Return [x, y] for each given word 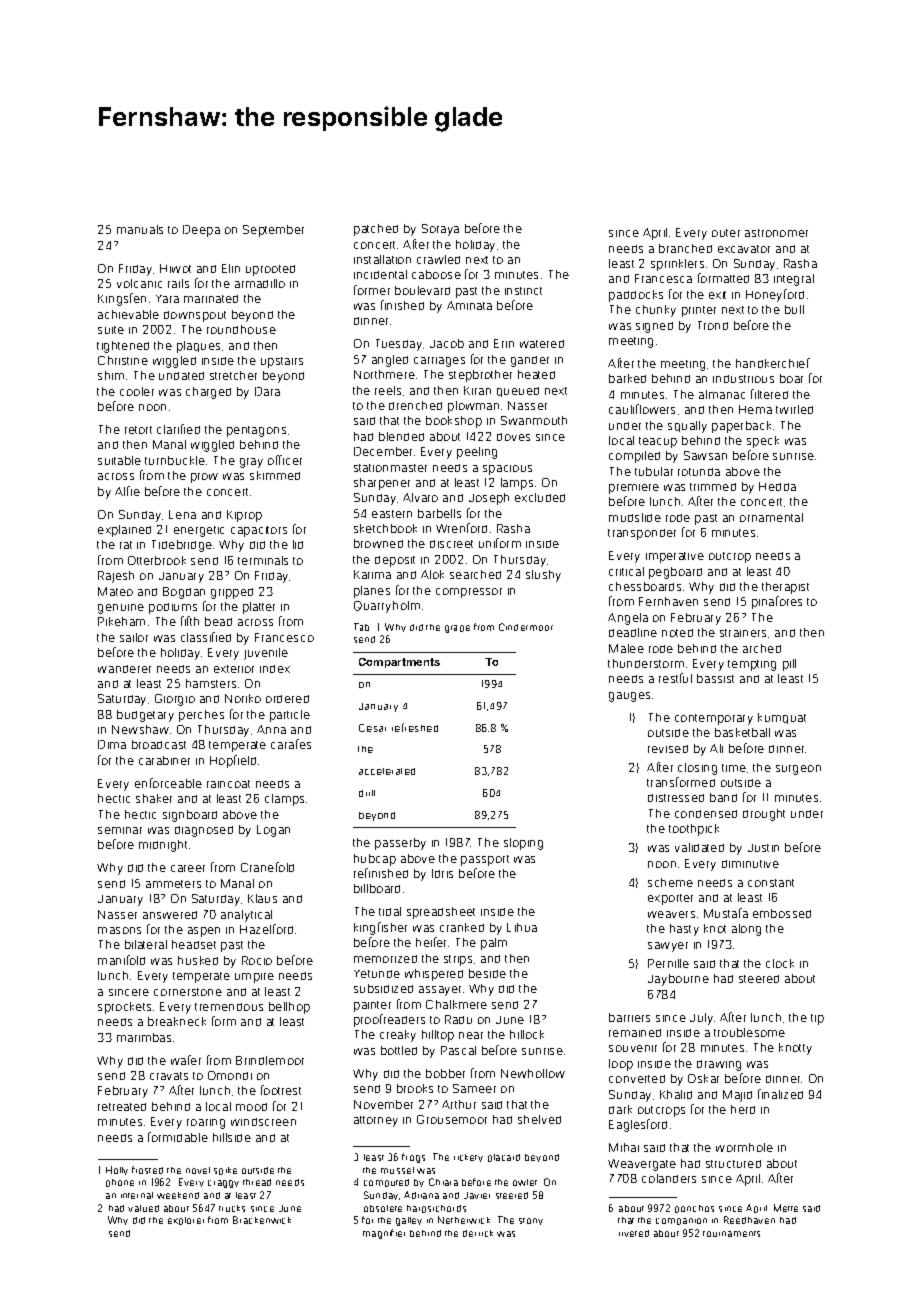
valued [143, 1208]
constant [771, 883]
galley [409, 1221]
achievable [128, 314]
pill [789, 665]
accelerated [387, 771]
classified [206, 637]
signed [654, 327]
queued [518, 392]
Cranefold [267, 867]
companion [681, 1221]
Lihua [522, 927]
